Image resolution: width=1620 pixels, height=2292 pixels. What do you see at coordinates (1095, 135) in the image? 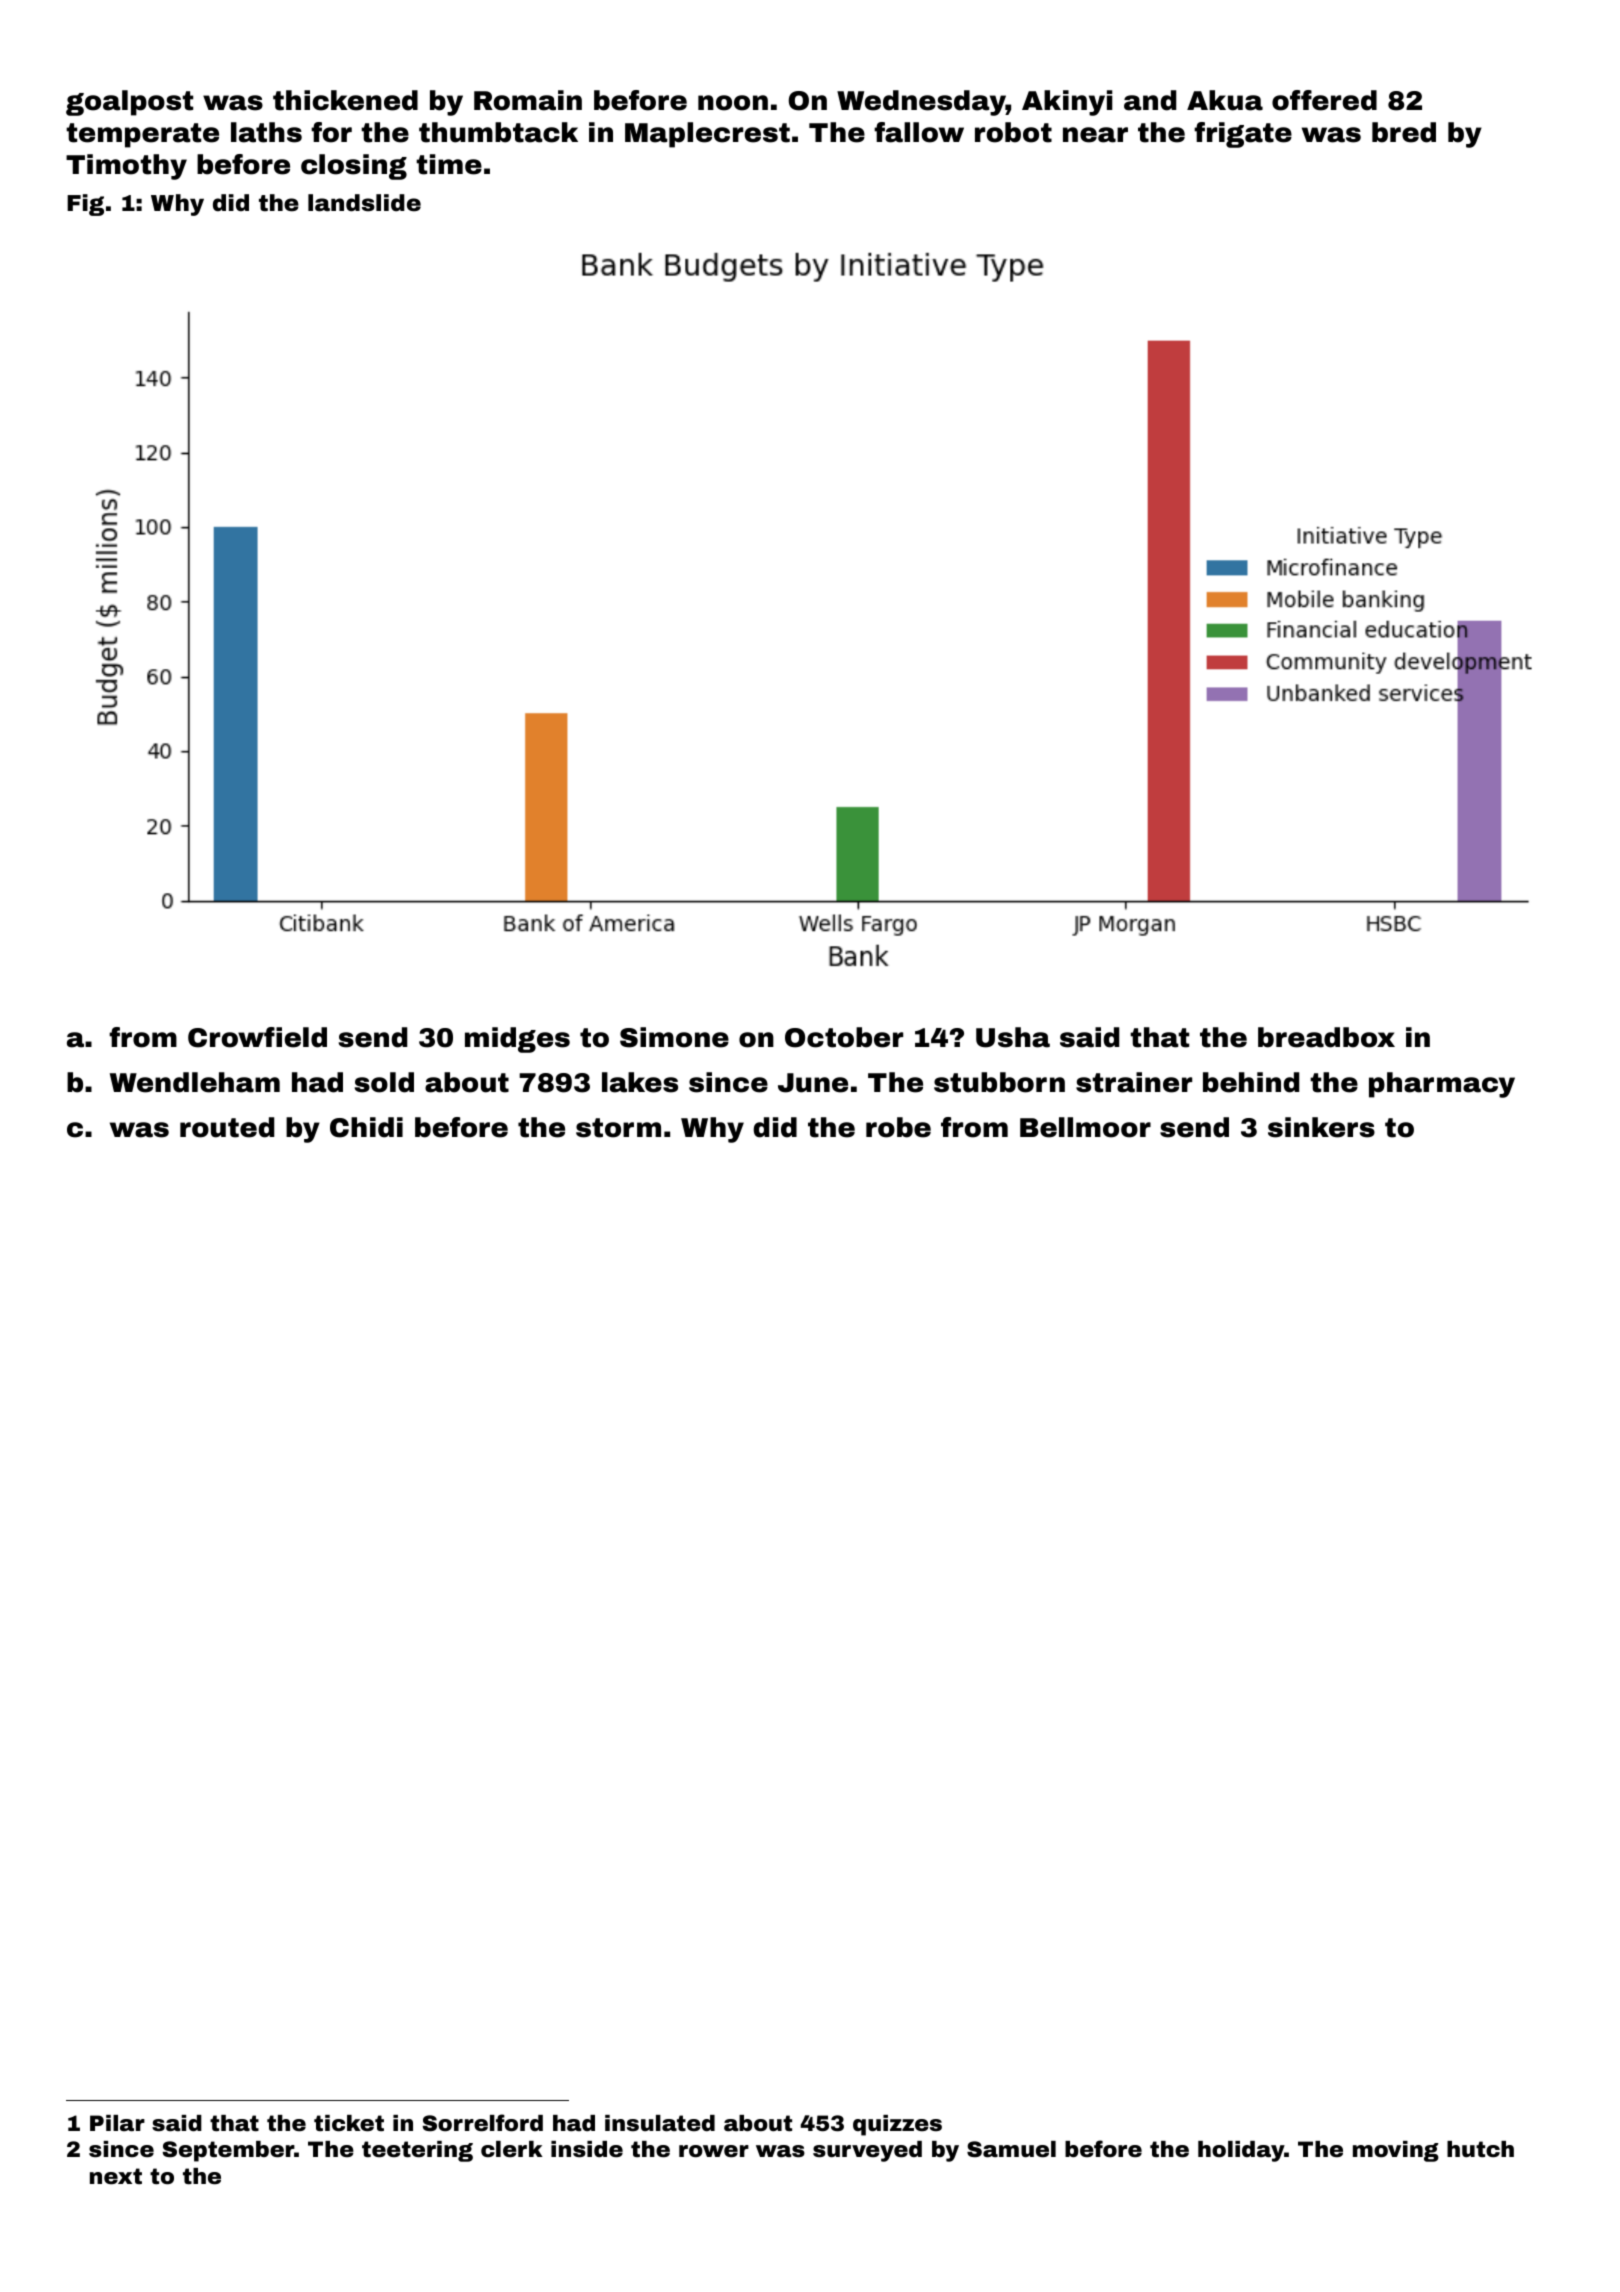
I see `near` at bounding box center [1095, 135].
